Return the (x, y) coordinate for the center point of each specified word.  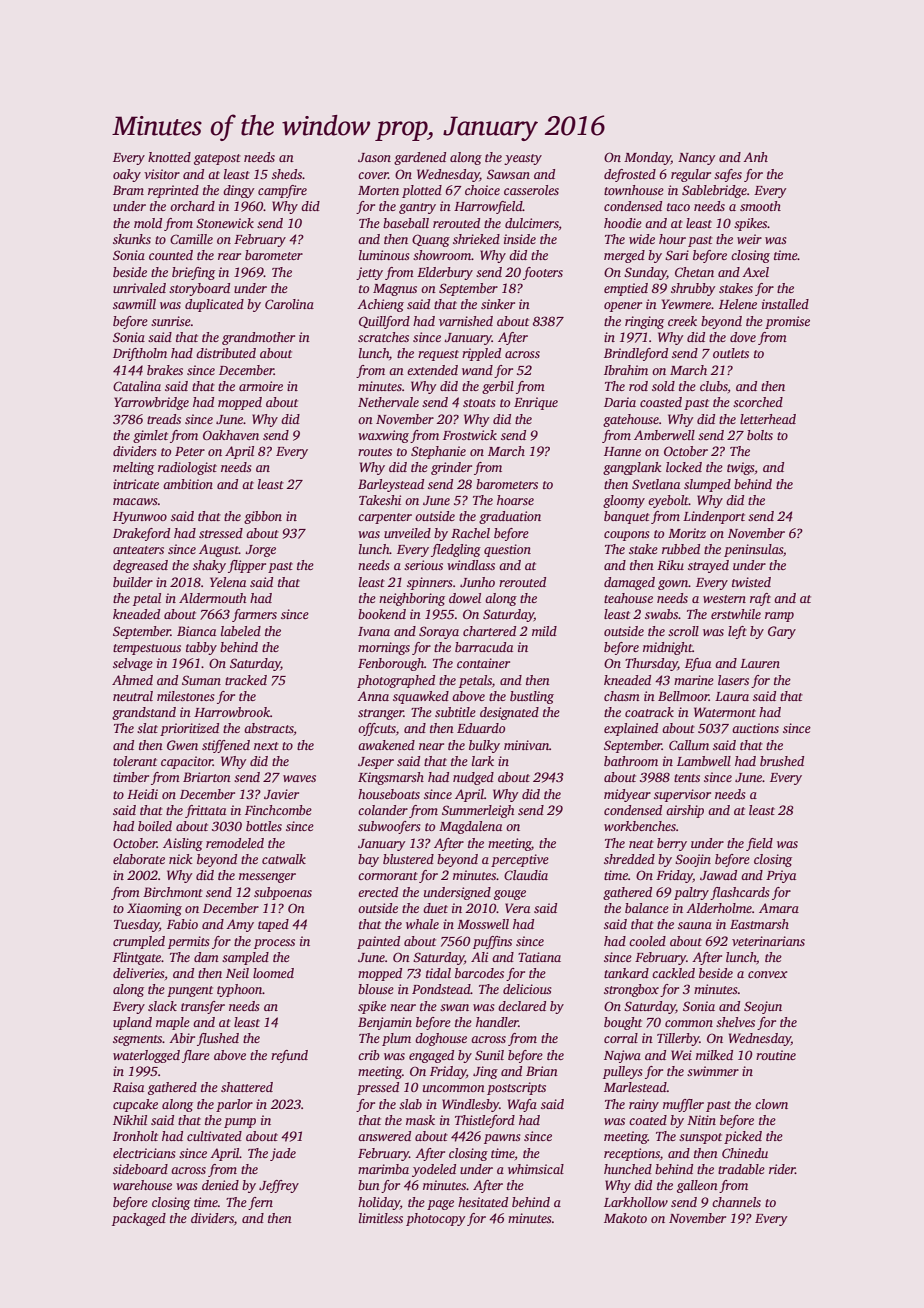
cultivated (214, 1136)
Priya (781, 876)
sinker (498, 304)
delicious (527, 989)
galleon (697, 1186)
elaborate (139, 859)
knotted (169, 157)
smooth (760, 206)
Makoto (625, 1218)
